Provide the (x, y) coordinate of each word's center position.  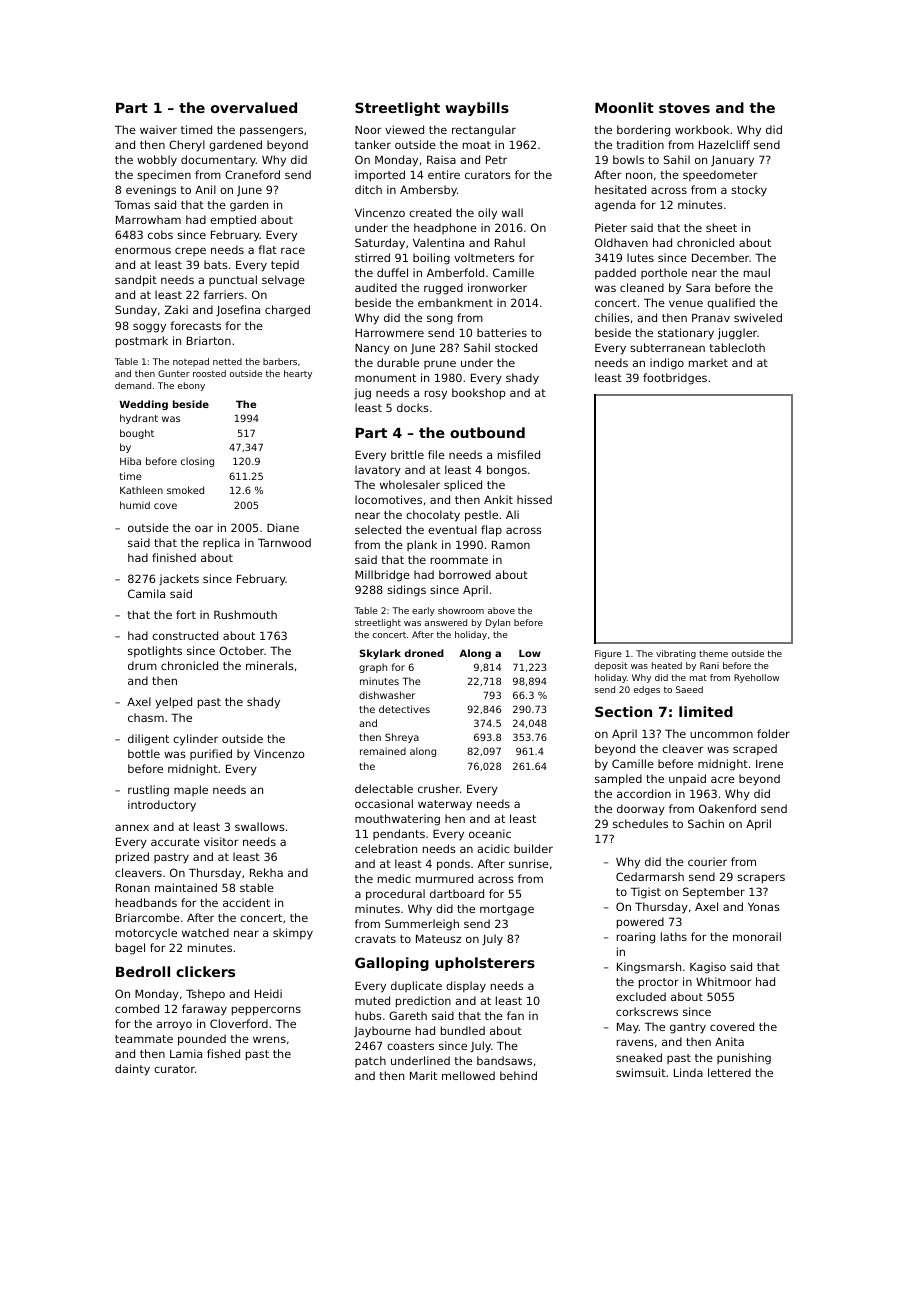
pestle (481, 516)
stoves (684, 108)
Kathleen (141, 490)
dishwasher (387, 695)
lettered (729, 1072)
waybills (477, 109)
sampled (618, 780)
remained (383, 751)
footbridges (675, 379)
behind (518, 1075)
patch (370, 1061)
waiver (158, 129)
